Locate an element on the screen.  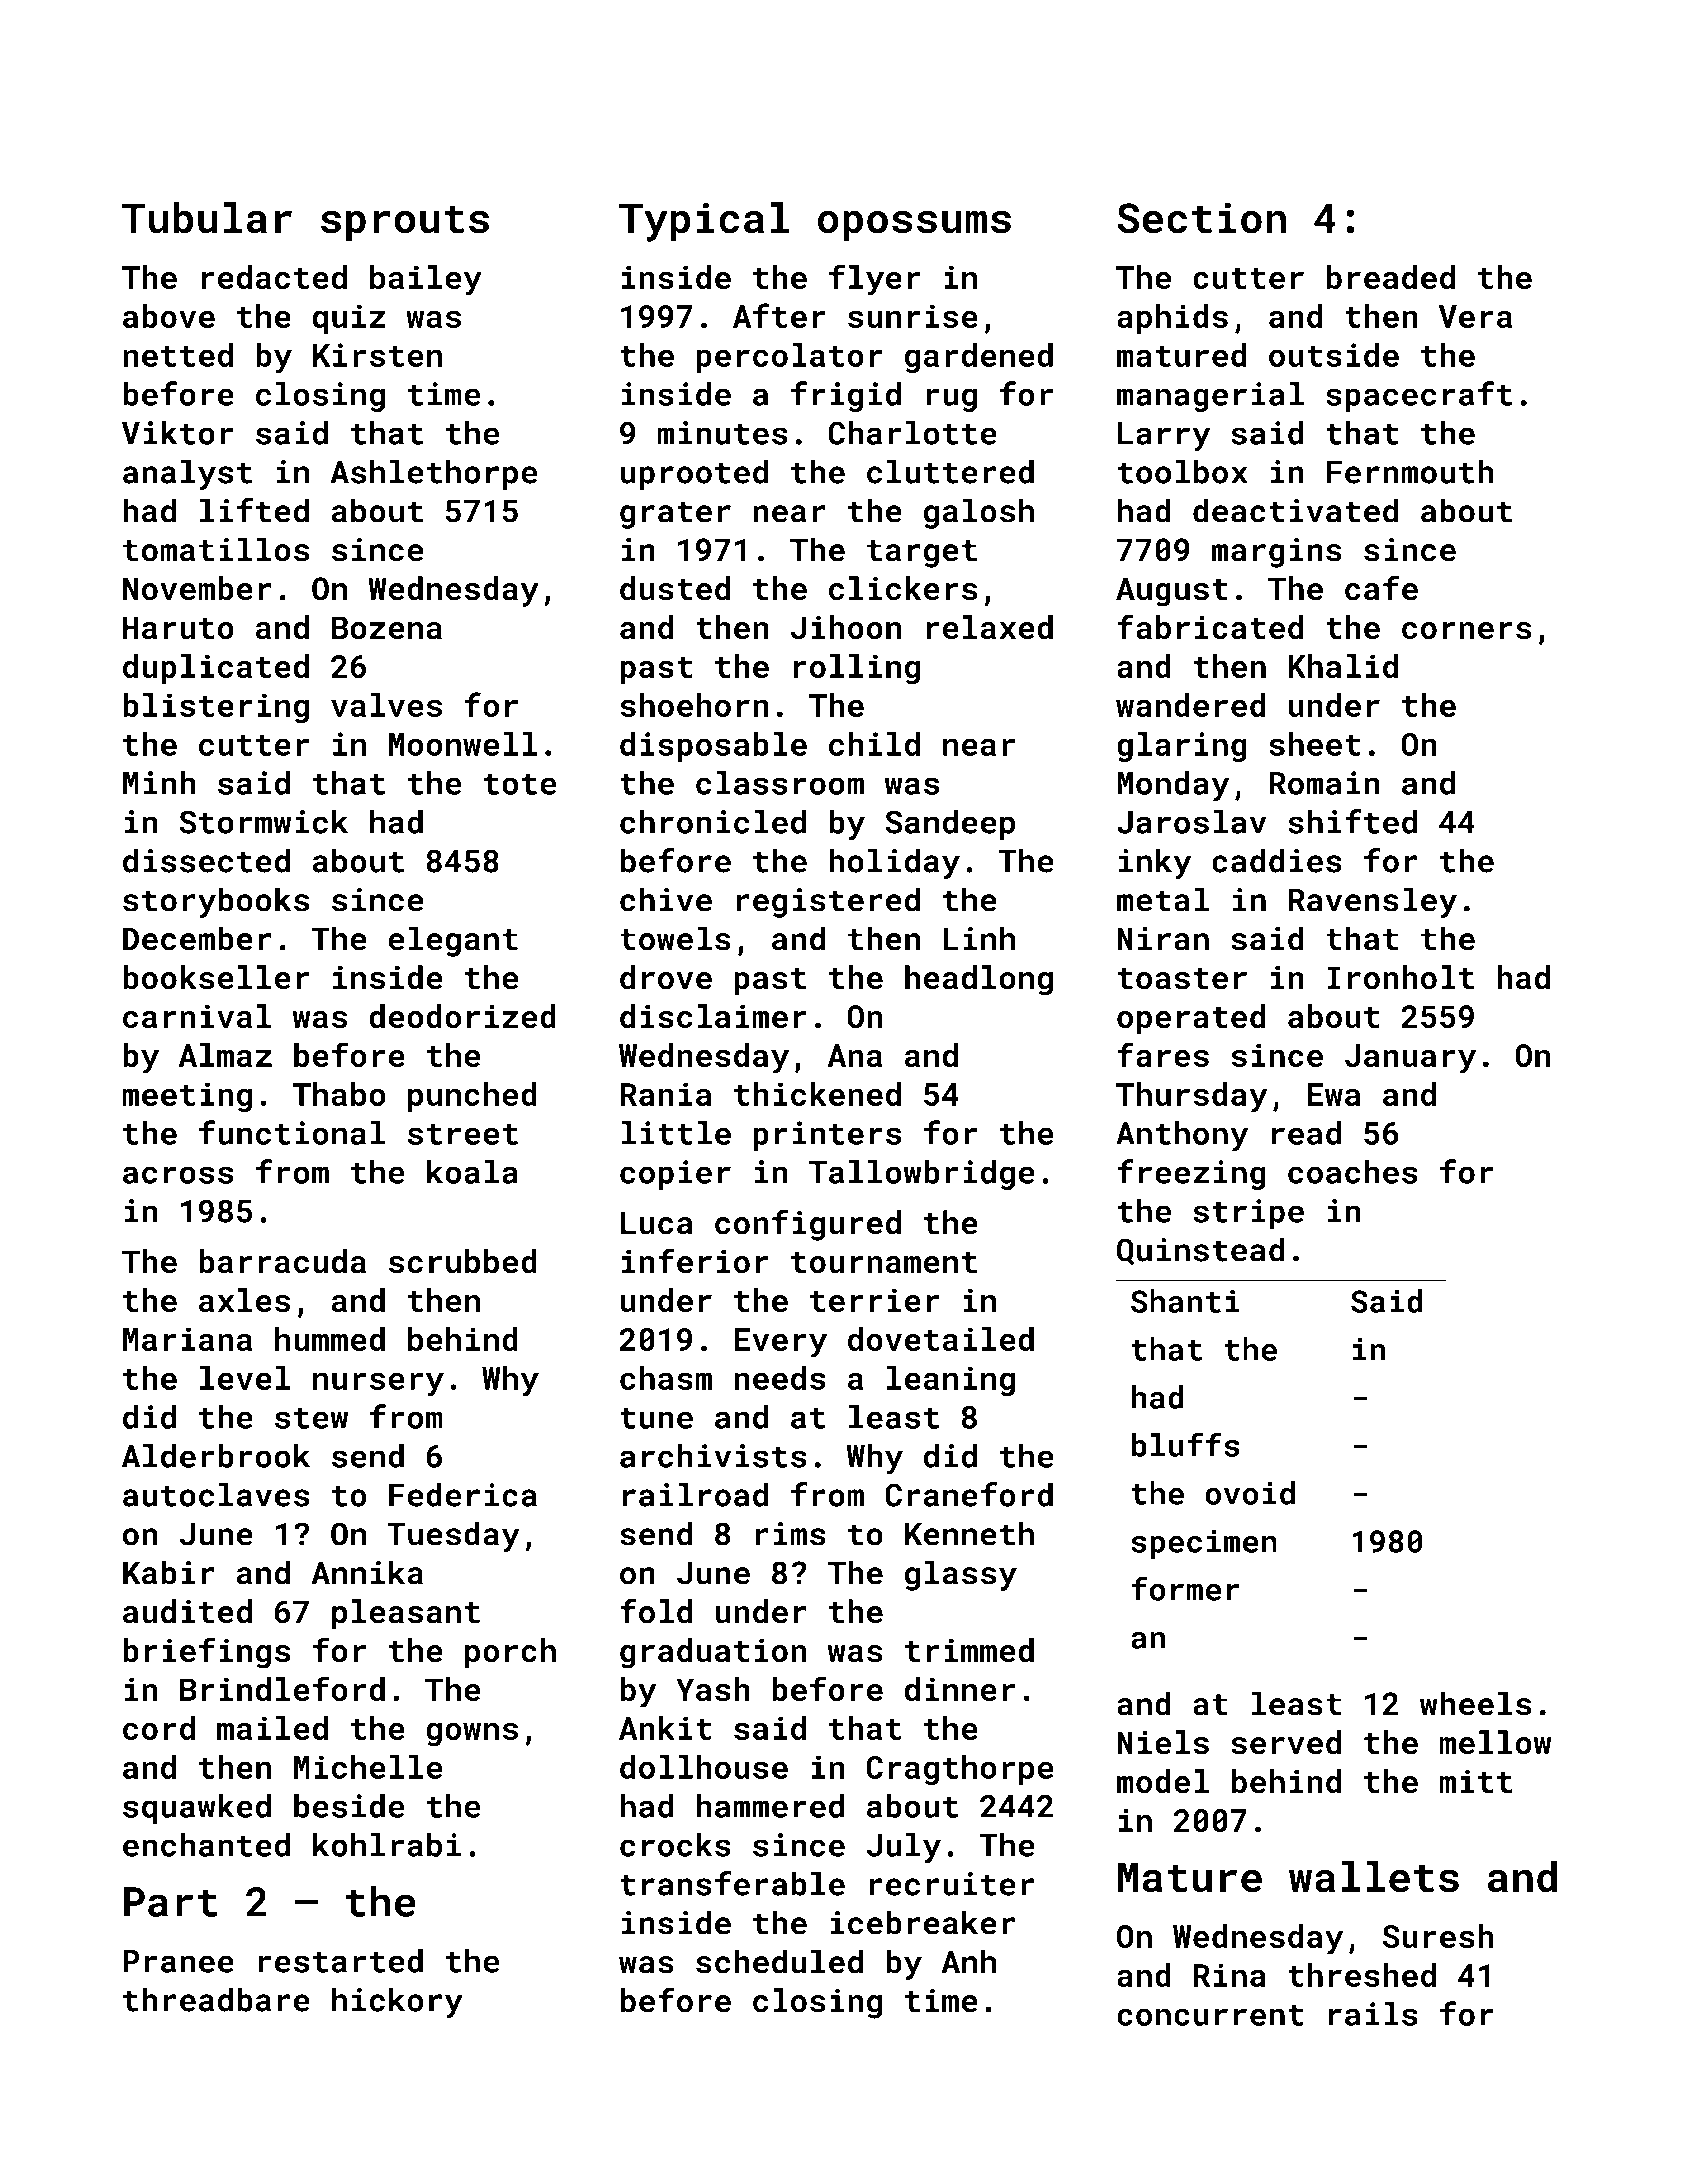
scrubbed is located at coordinates (463, 1261).
